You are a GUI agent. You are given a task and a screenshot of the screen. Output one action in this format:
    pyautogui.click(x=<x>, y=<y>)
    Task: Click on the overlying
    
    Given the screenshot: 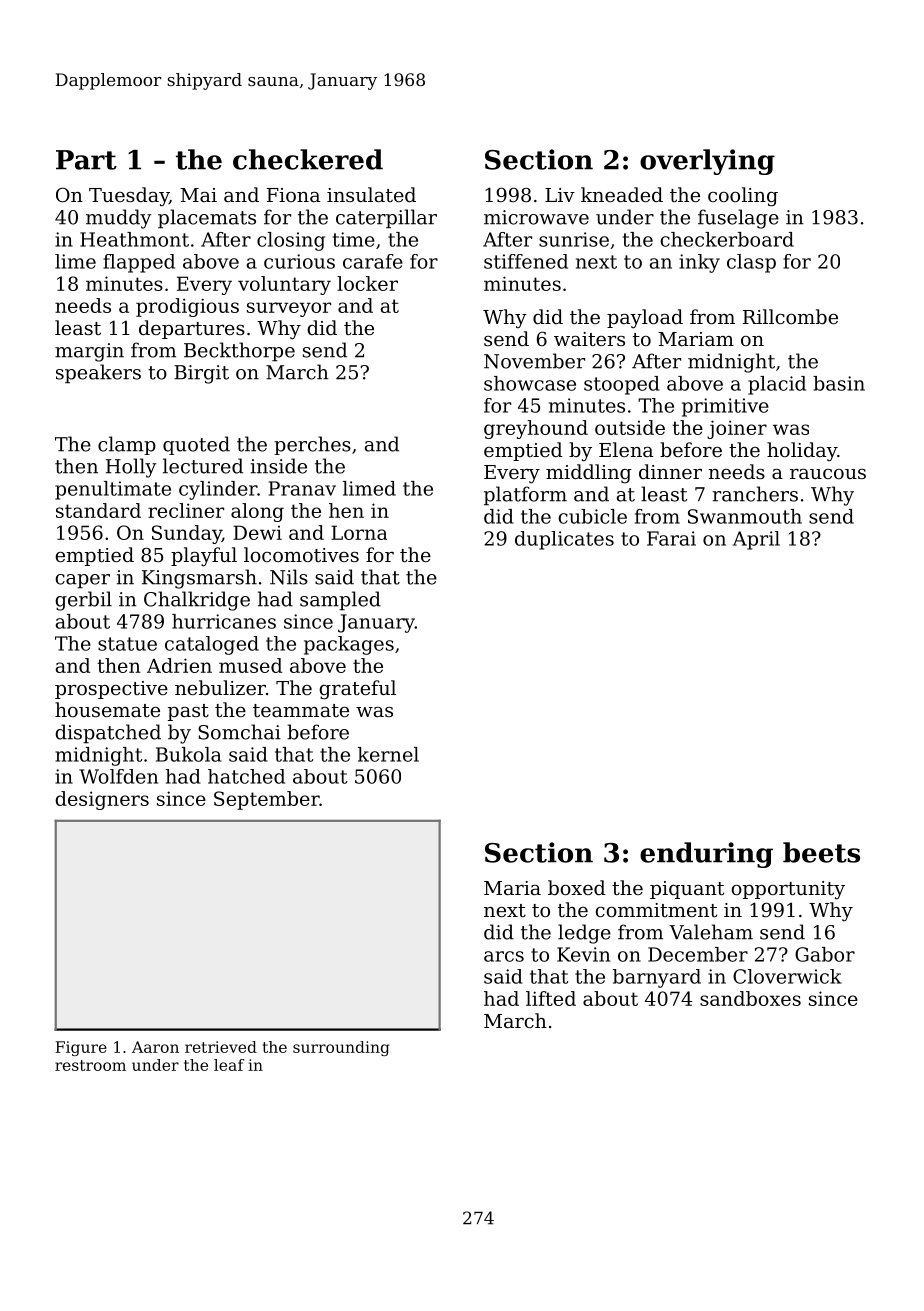 What is the action you would take?
    pyautogui.click(x=707, y=162)
